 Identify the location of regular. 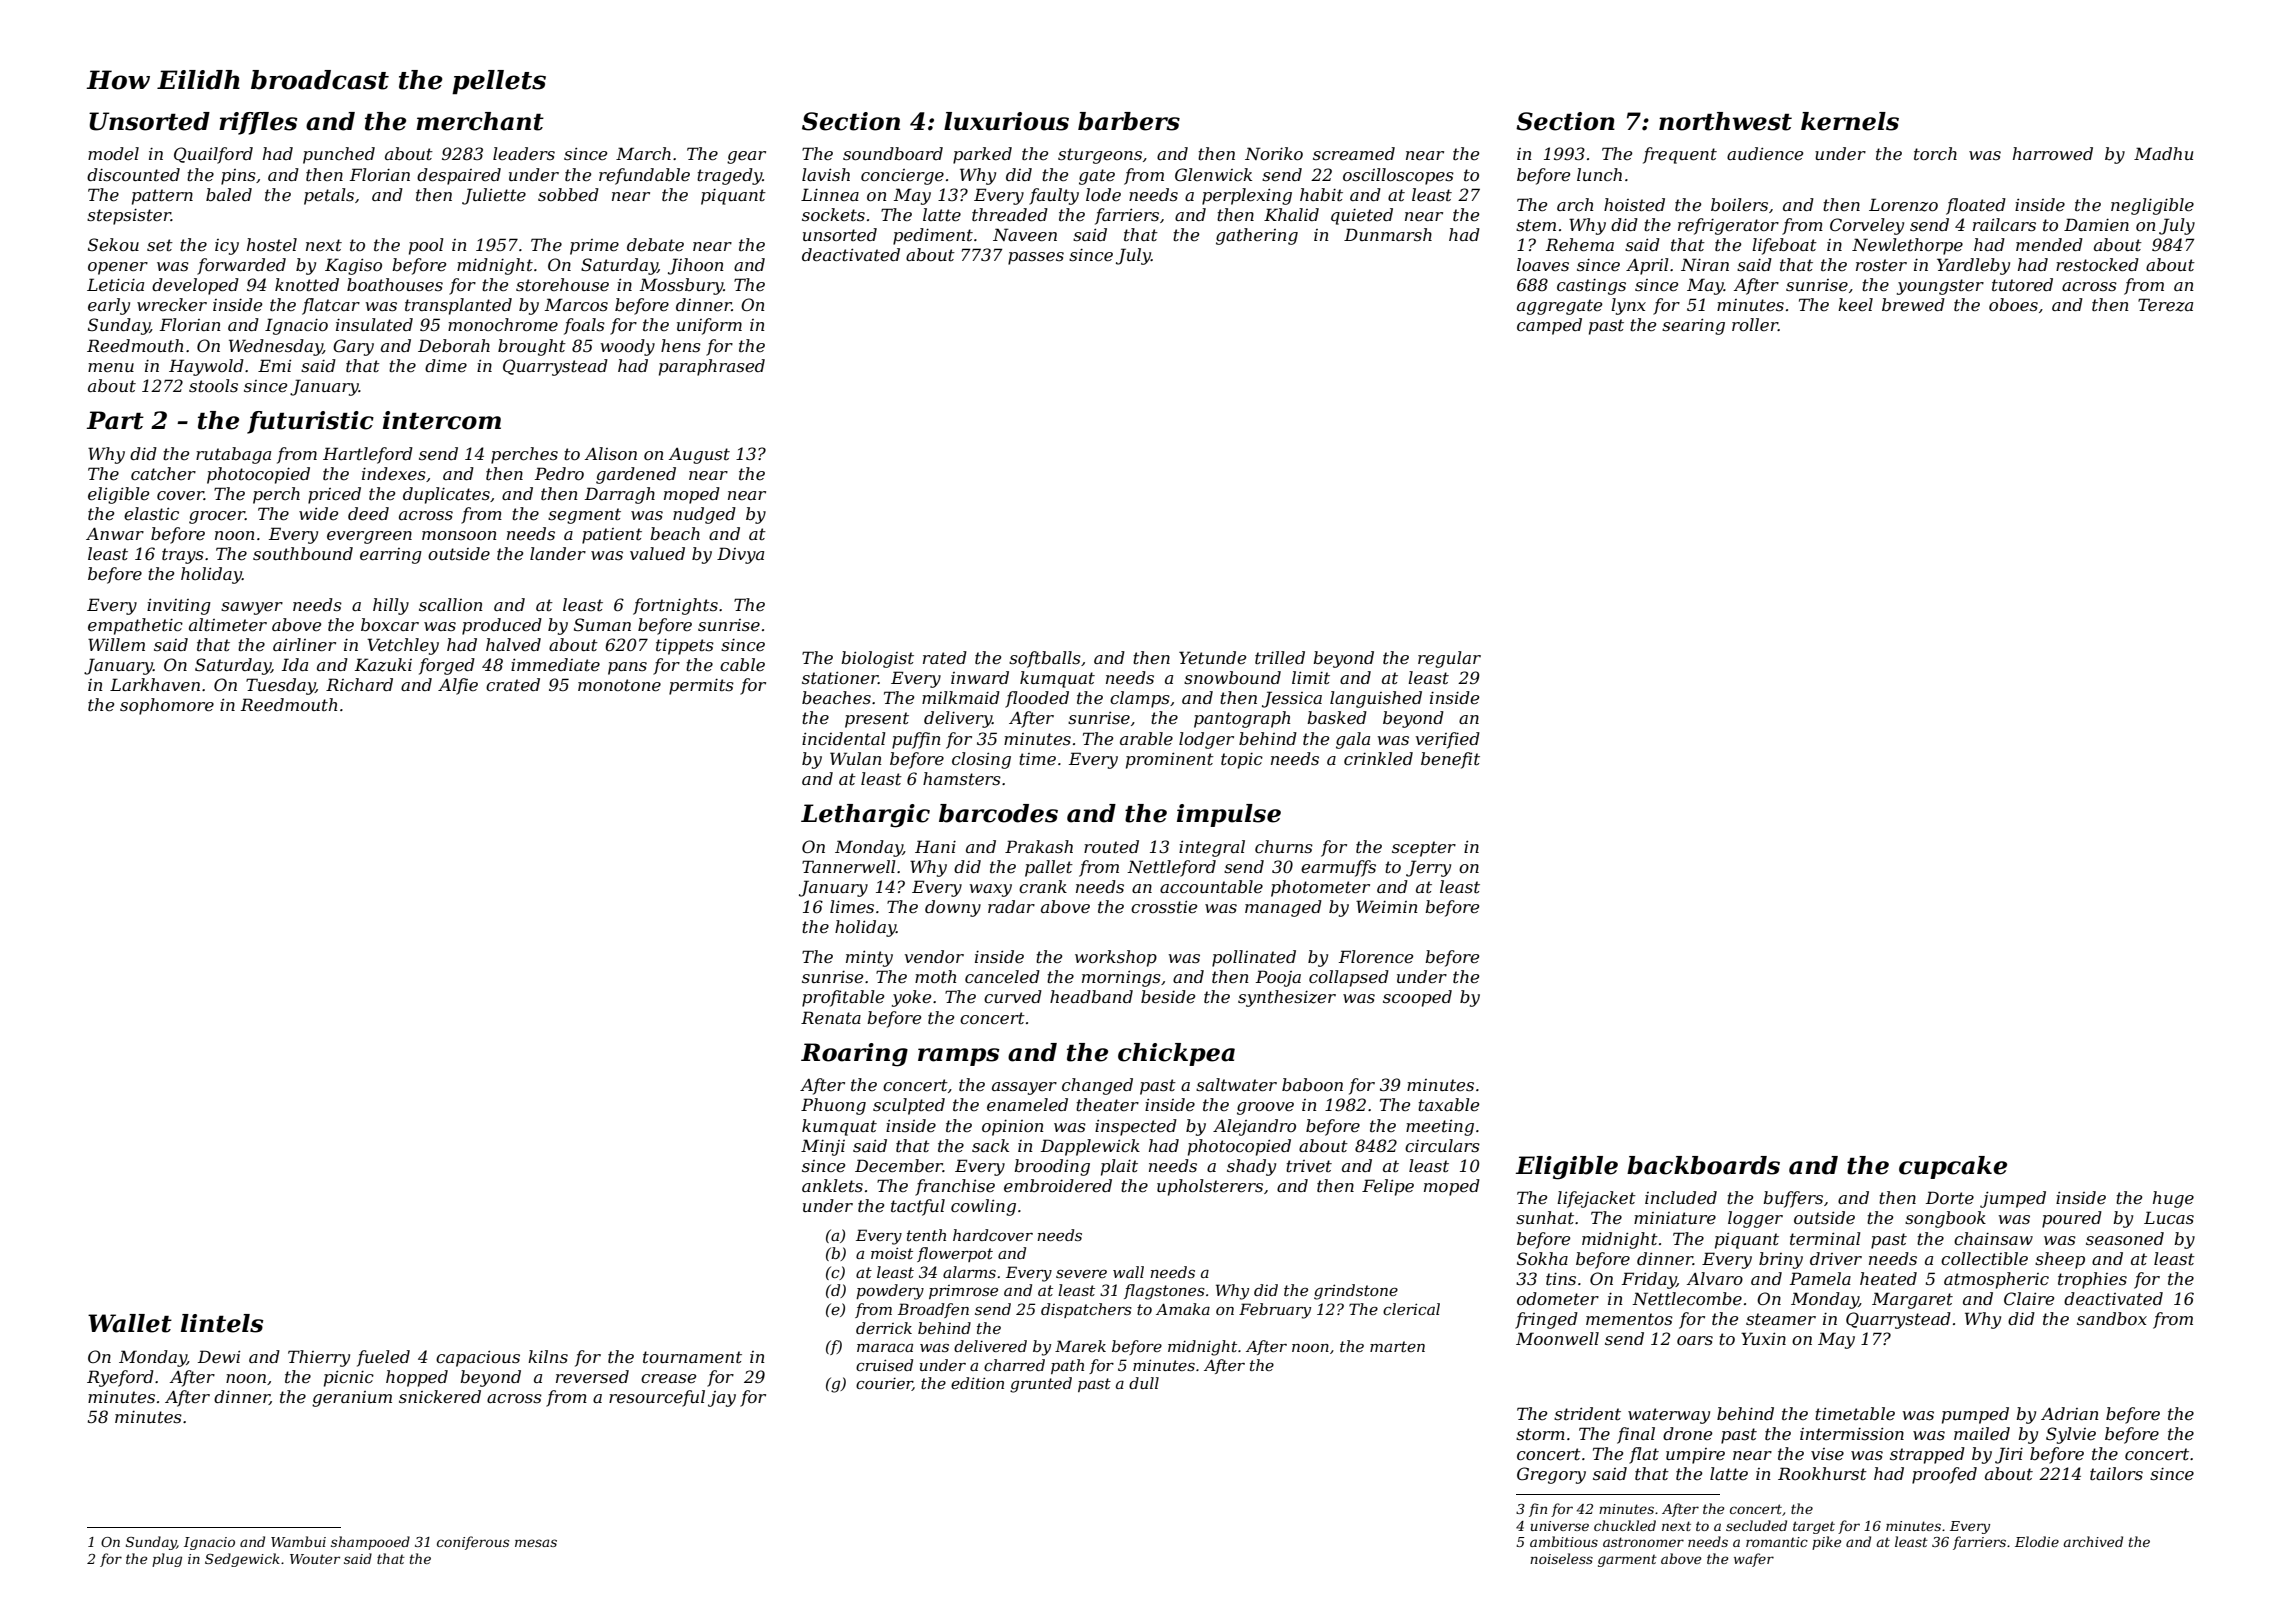
(1449, 659).
